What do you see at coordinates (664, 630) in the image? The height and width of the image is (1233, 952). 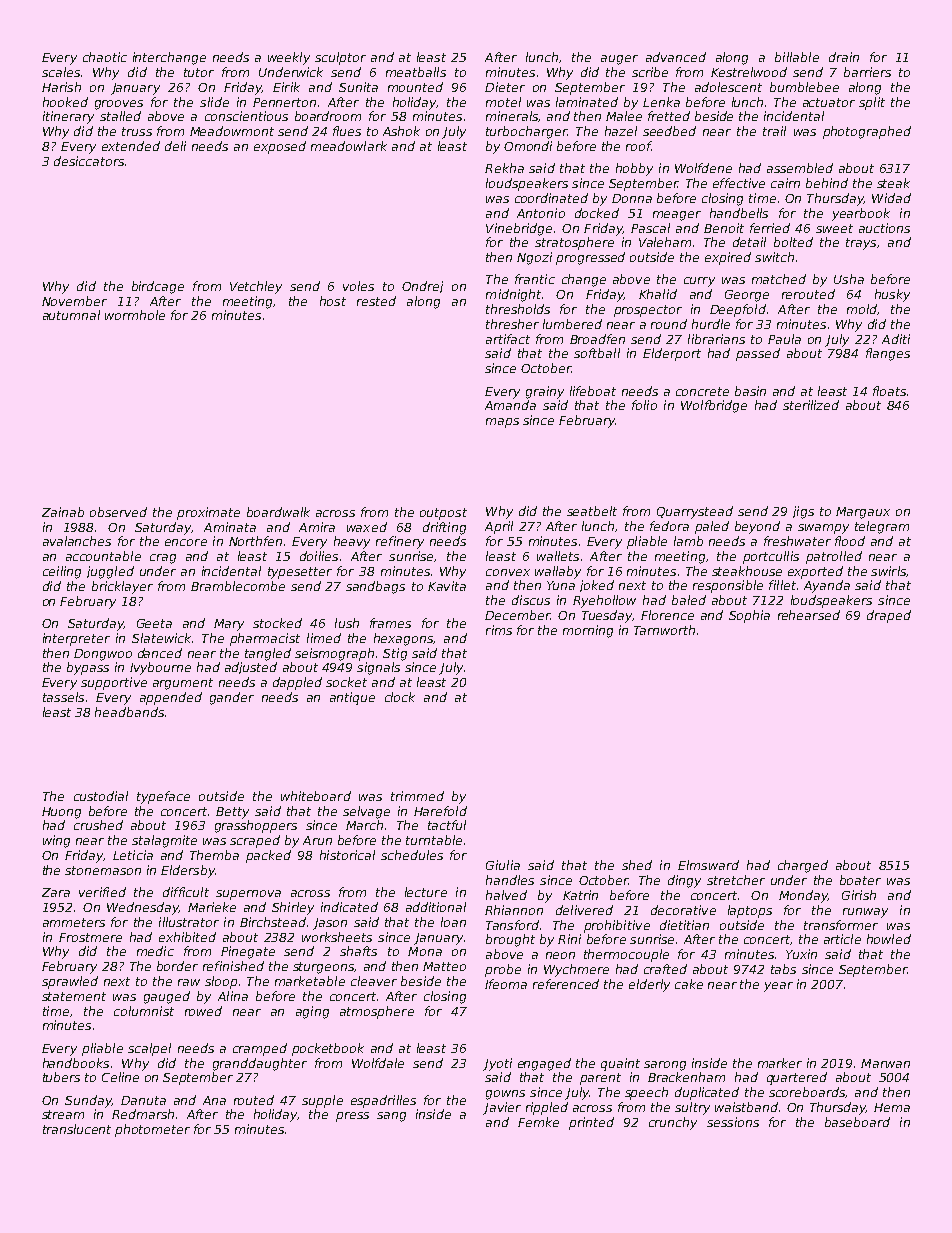 I see `Tarnworth` at bounding box center [664, 630].
